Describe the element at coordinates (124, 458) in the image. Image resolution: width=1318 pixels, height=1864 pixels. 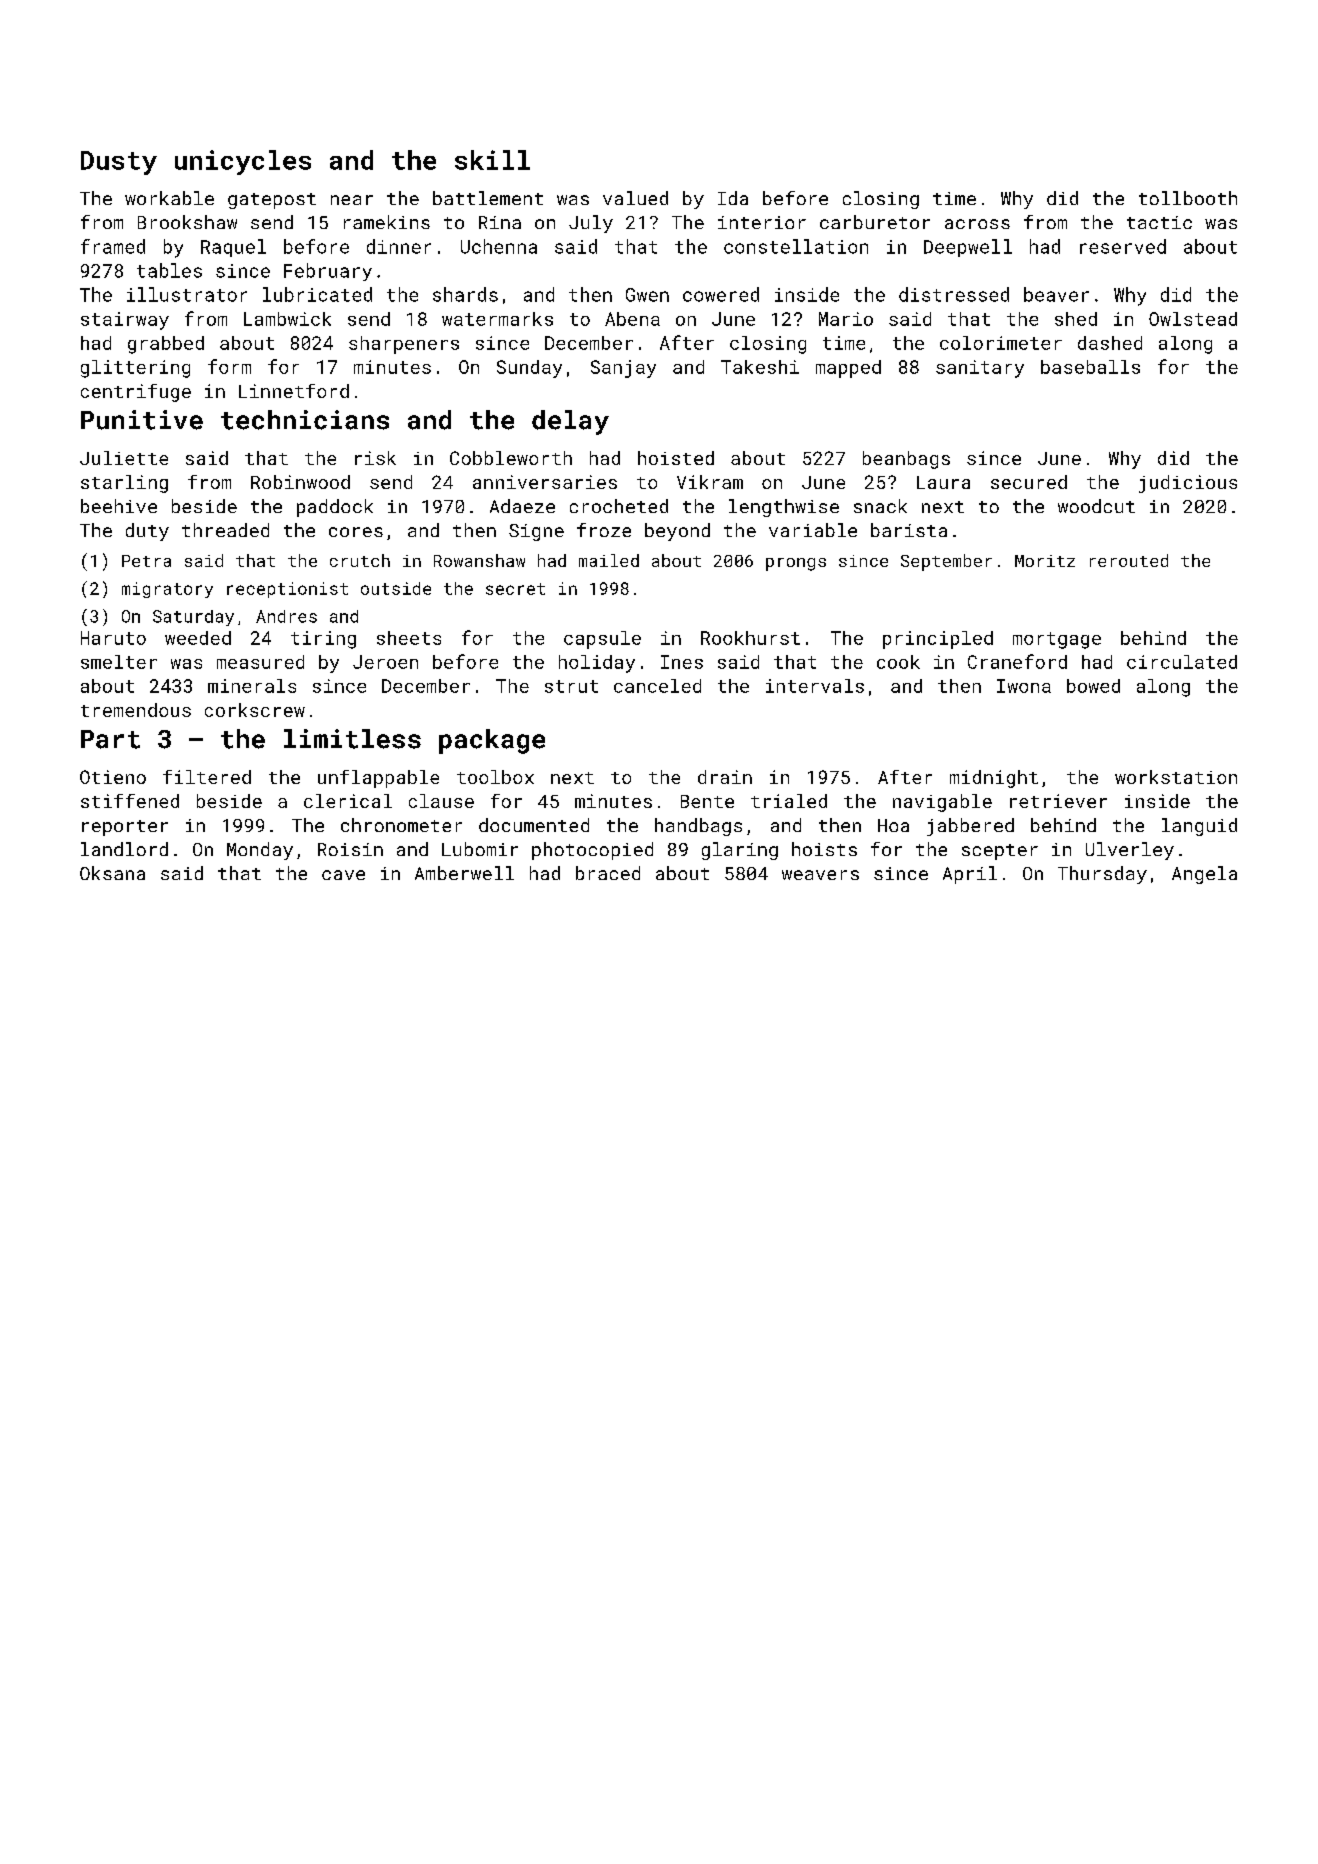
I see `Juliette` at that location.
